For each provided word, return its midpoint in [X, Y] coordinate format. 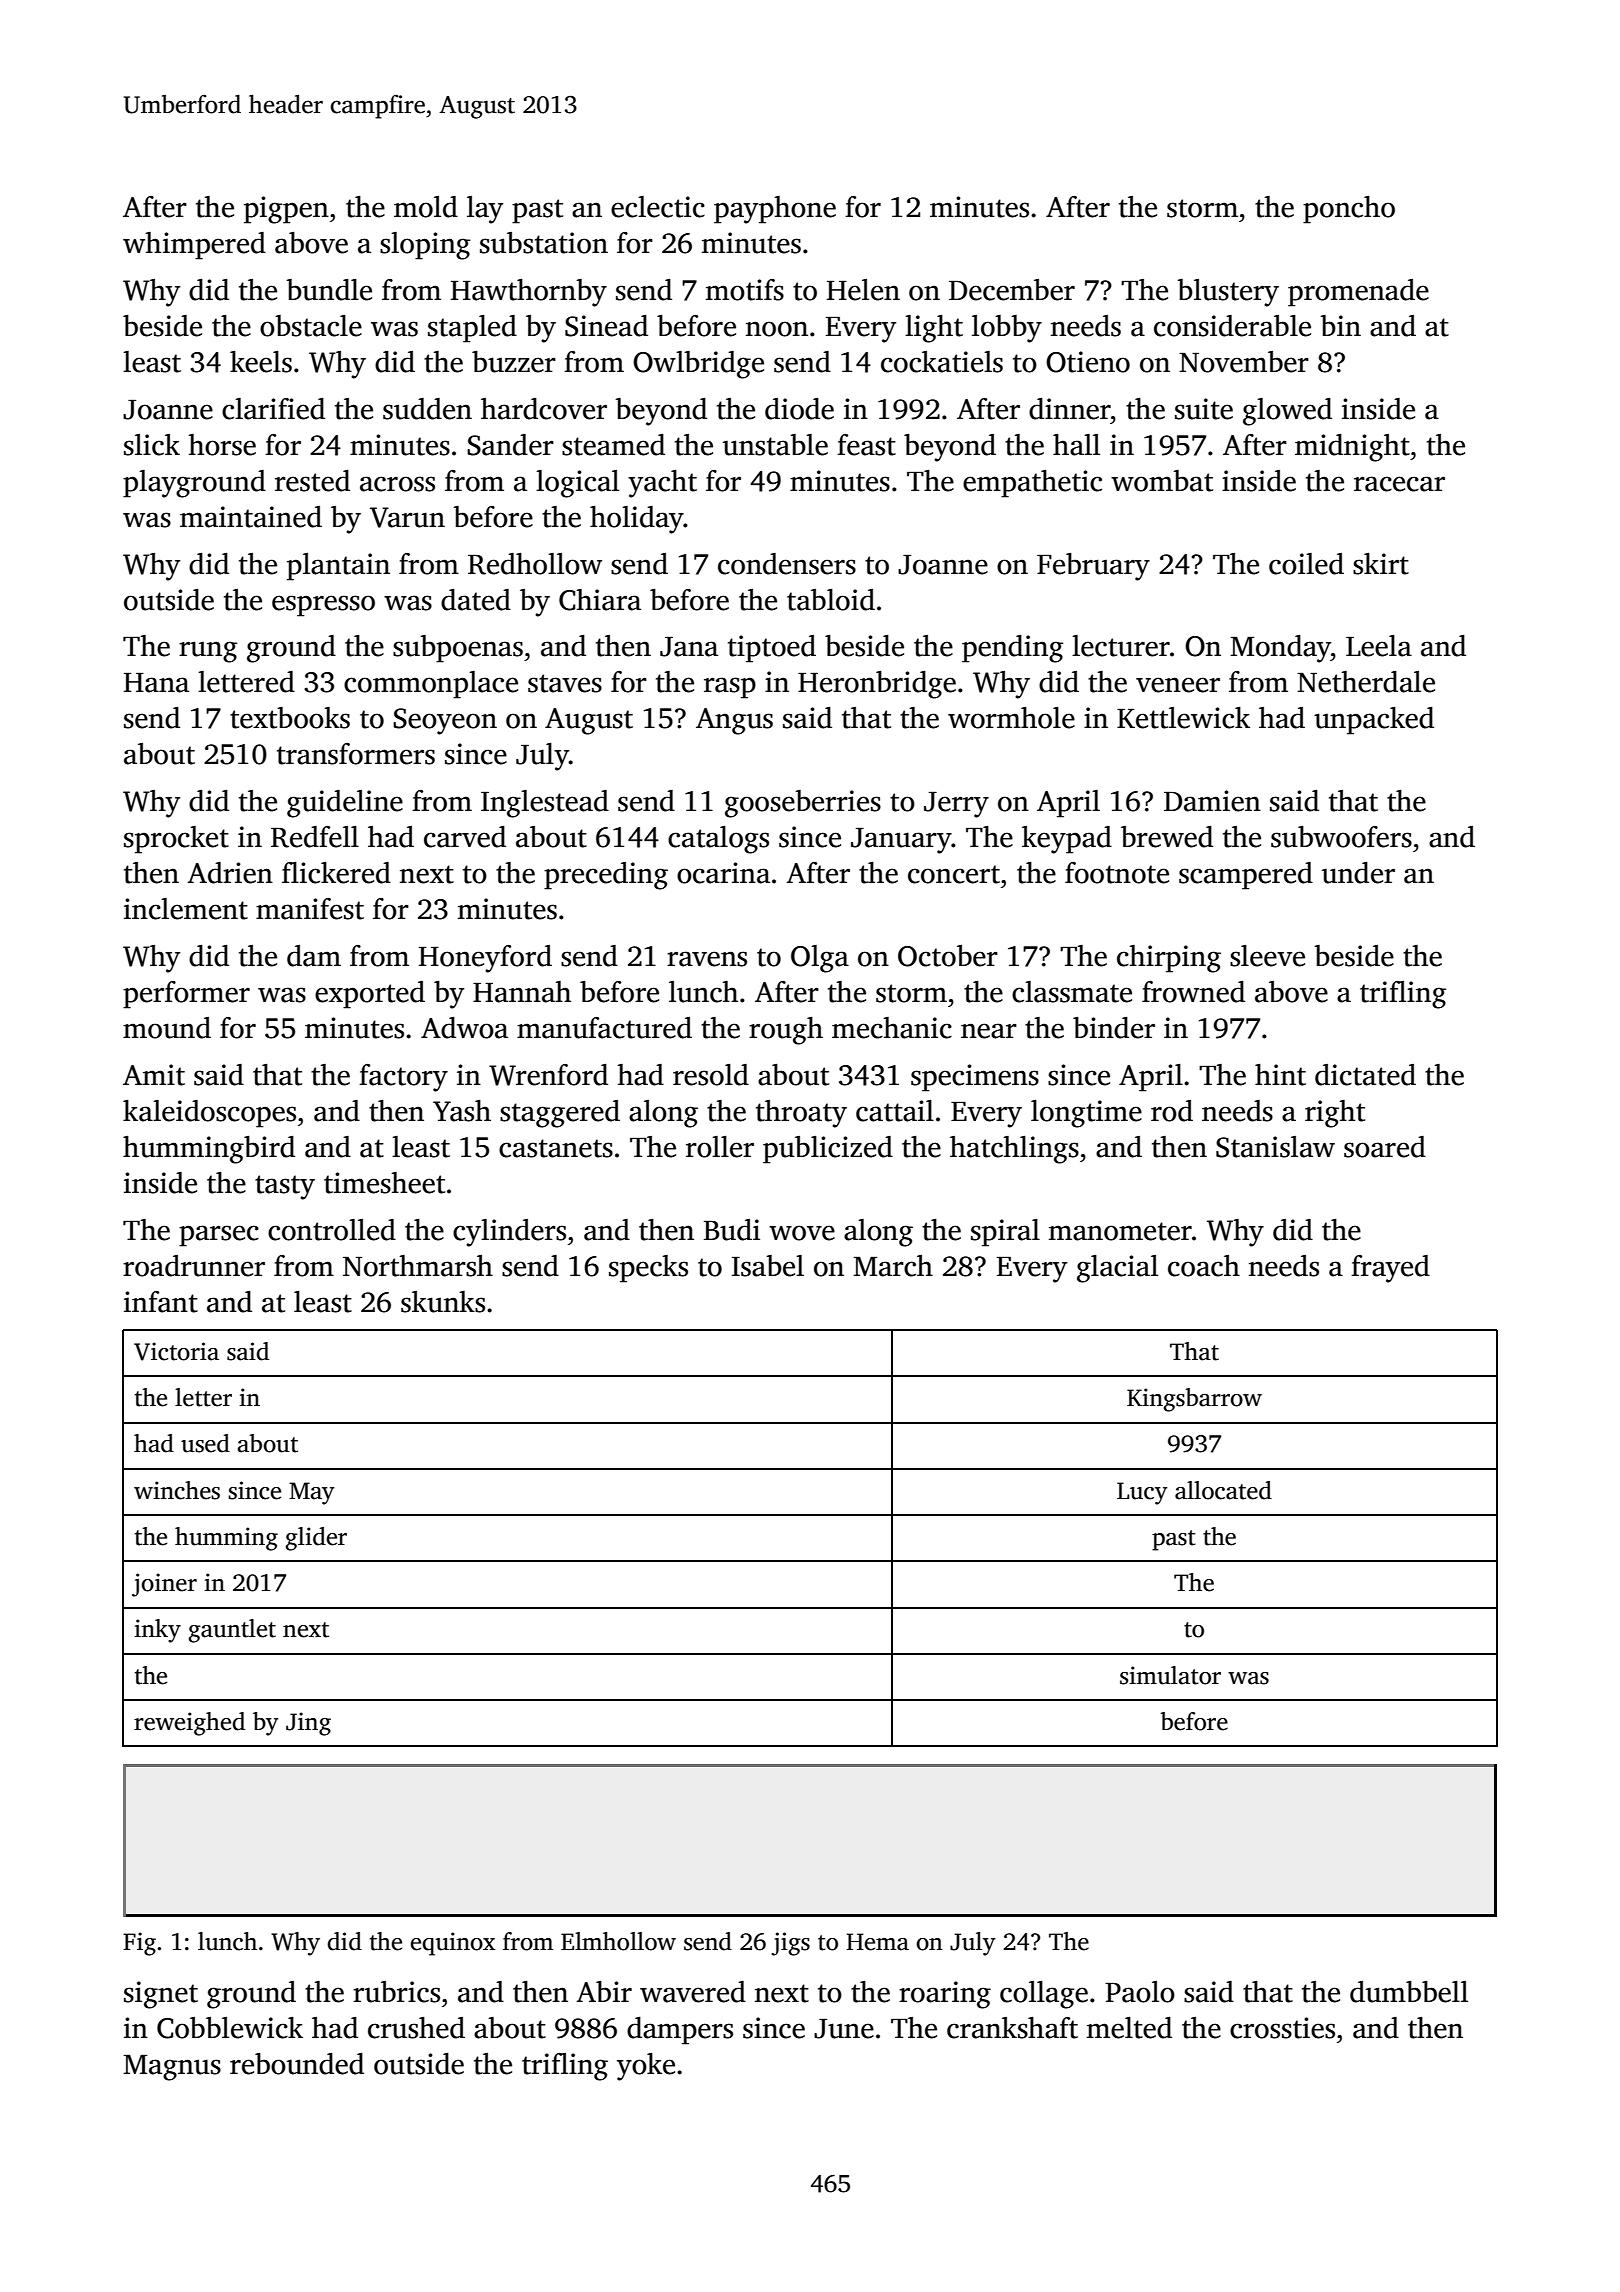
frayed [1390, 1269]
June [844, 2029]
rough [786, 1031]
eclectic [658, 207]
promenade [1358, 293]
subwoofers [1341, 837]
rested [312, 481]
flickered [336, 873]
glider [316, 1539]
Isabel [768, 1266]
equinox [452, 1944]
